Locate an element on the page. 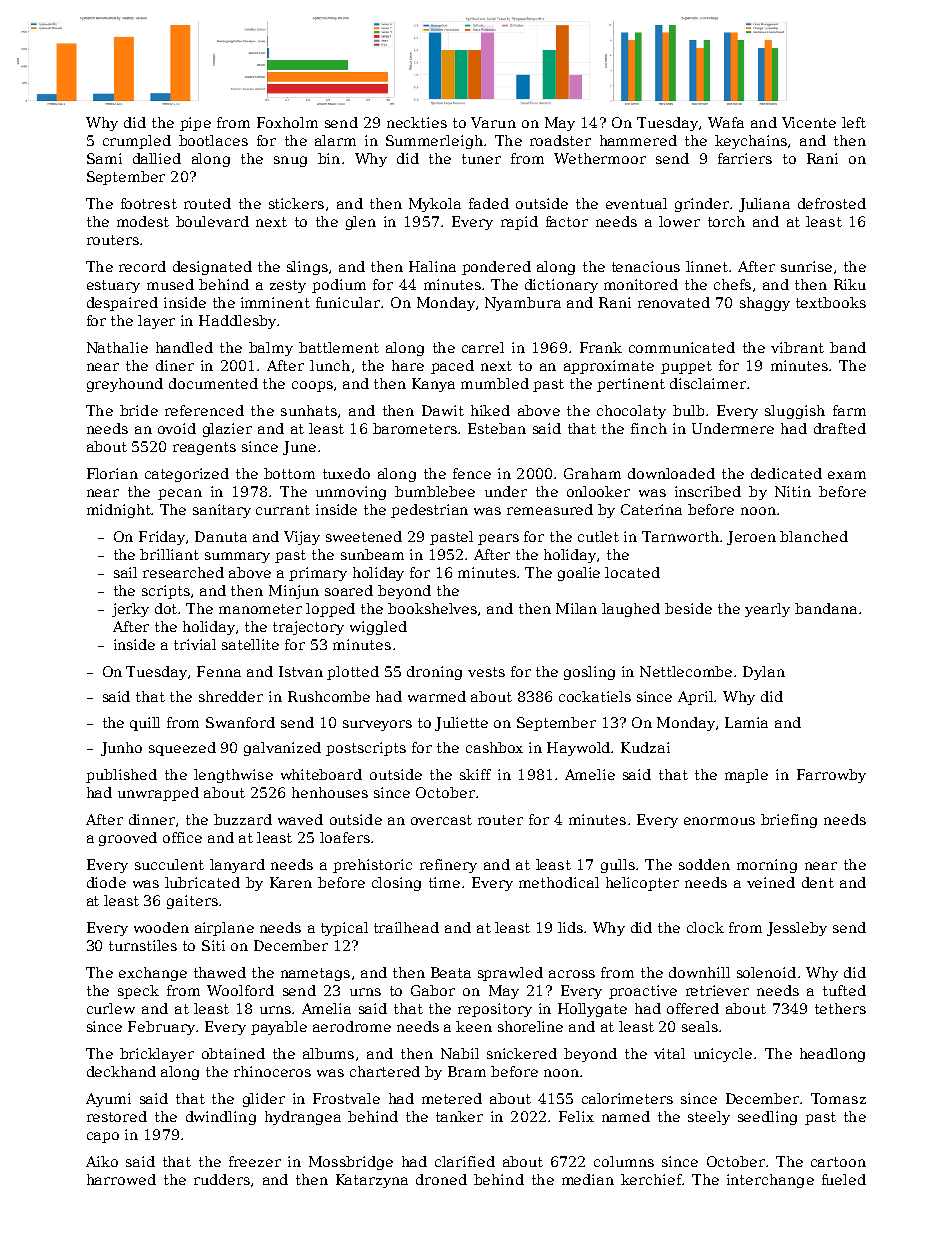 The height and width of the document is (1233, 952). vibrant is located at coordinates (797, 347).
